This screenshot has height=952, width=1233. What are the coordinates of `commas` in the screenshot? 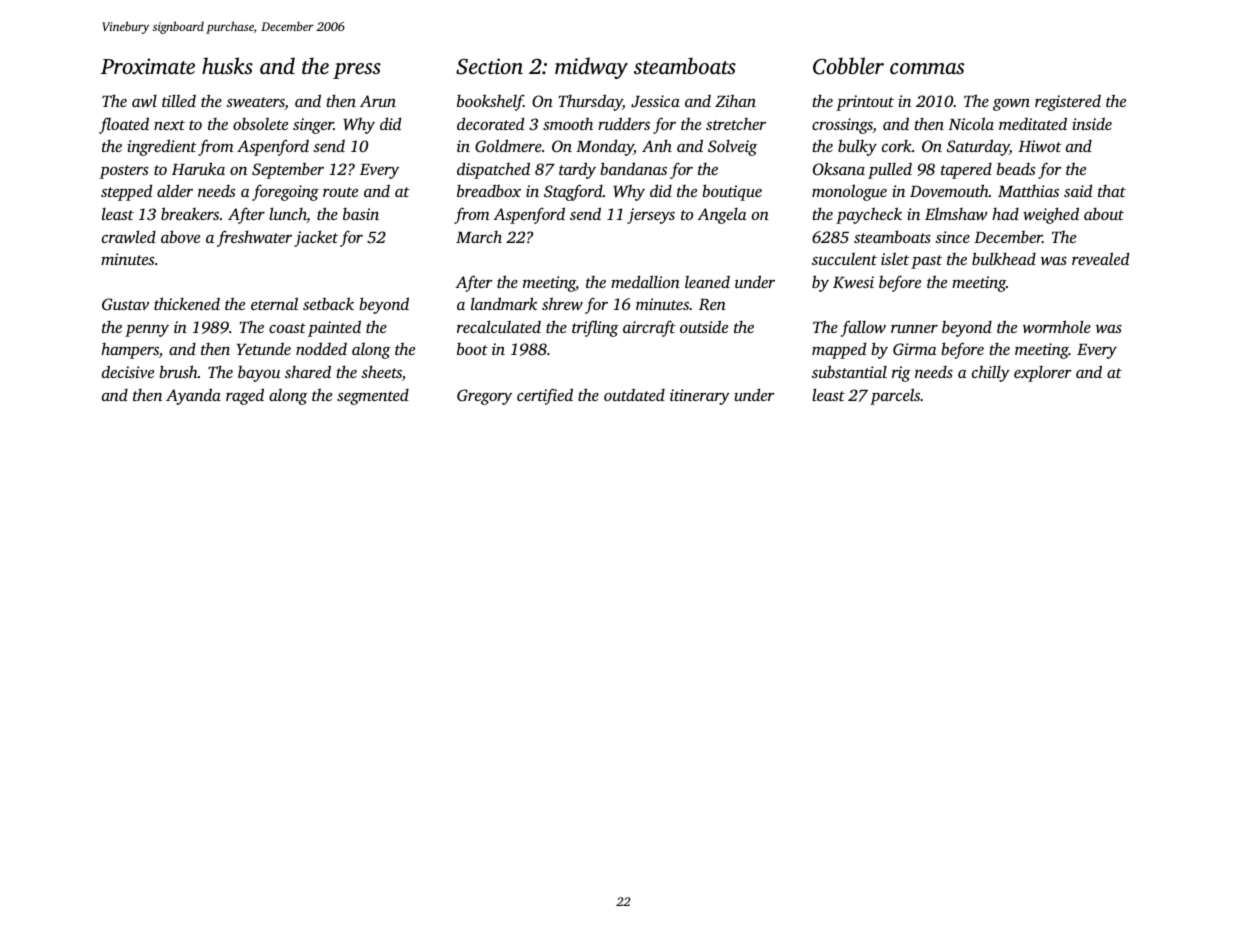 It's located at (927, 68).
